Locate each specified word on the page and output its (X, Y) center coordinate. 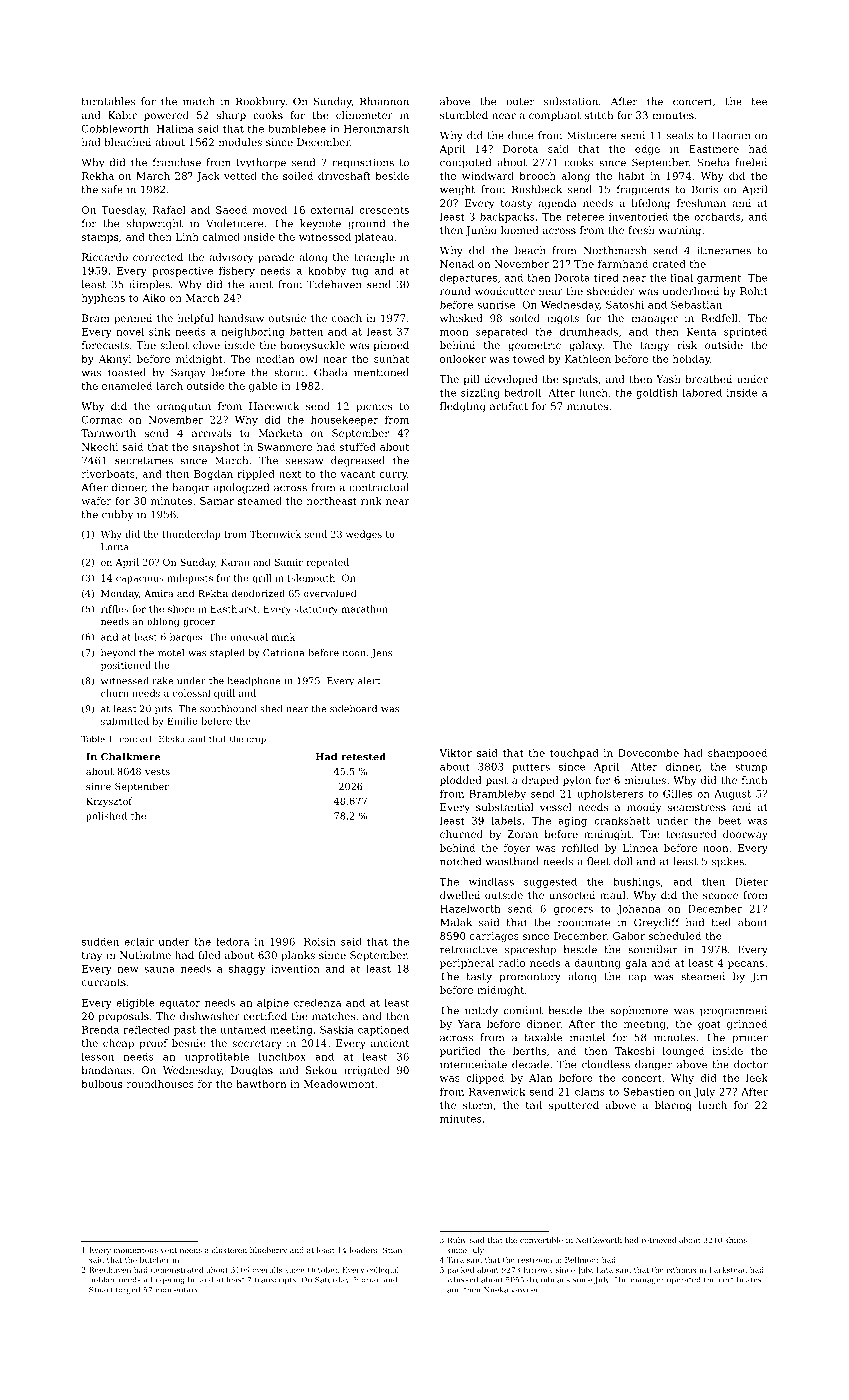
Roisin (320, 942)
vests (157, 771)
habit (631, 176)
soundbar (652, 949)
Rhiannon (384, 101)
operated (684, 1280)
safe (112, 189)
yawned (525, 1290)
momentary (177, 1290)
